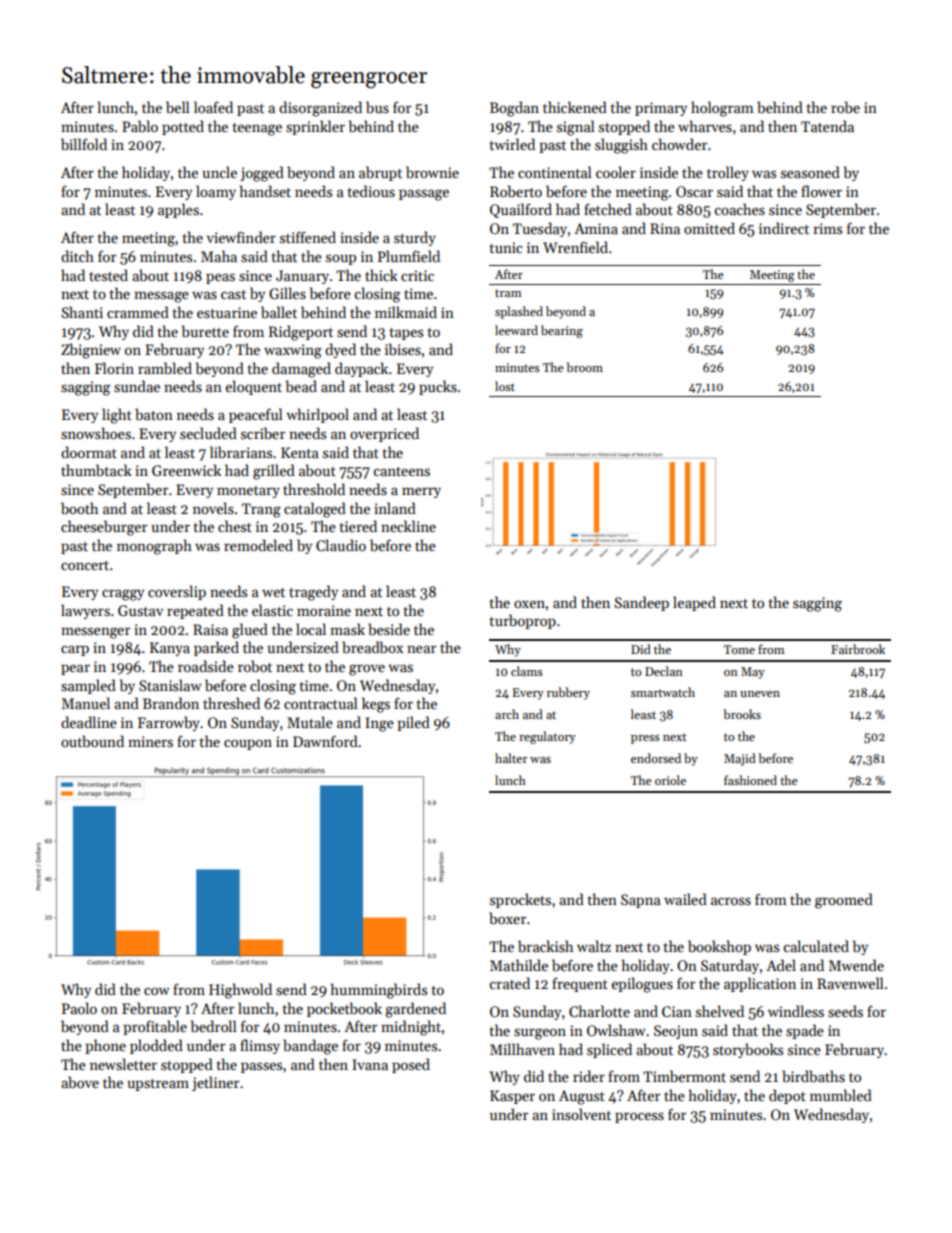  I want to click on light, so click(117, 416).
